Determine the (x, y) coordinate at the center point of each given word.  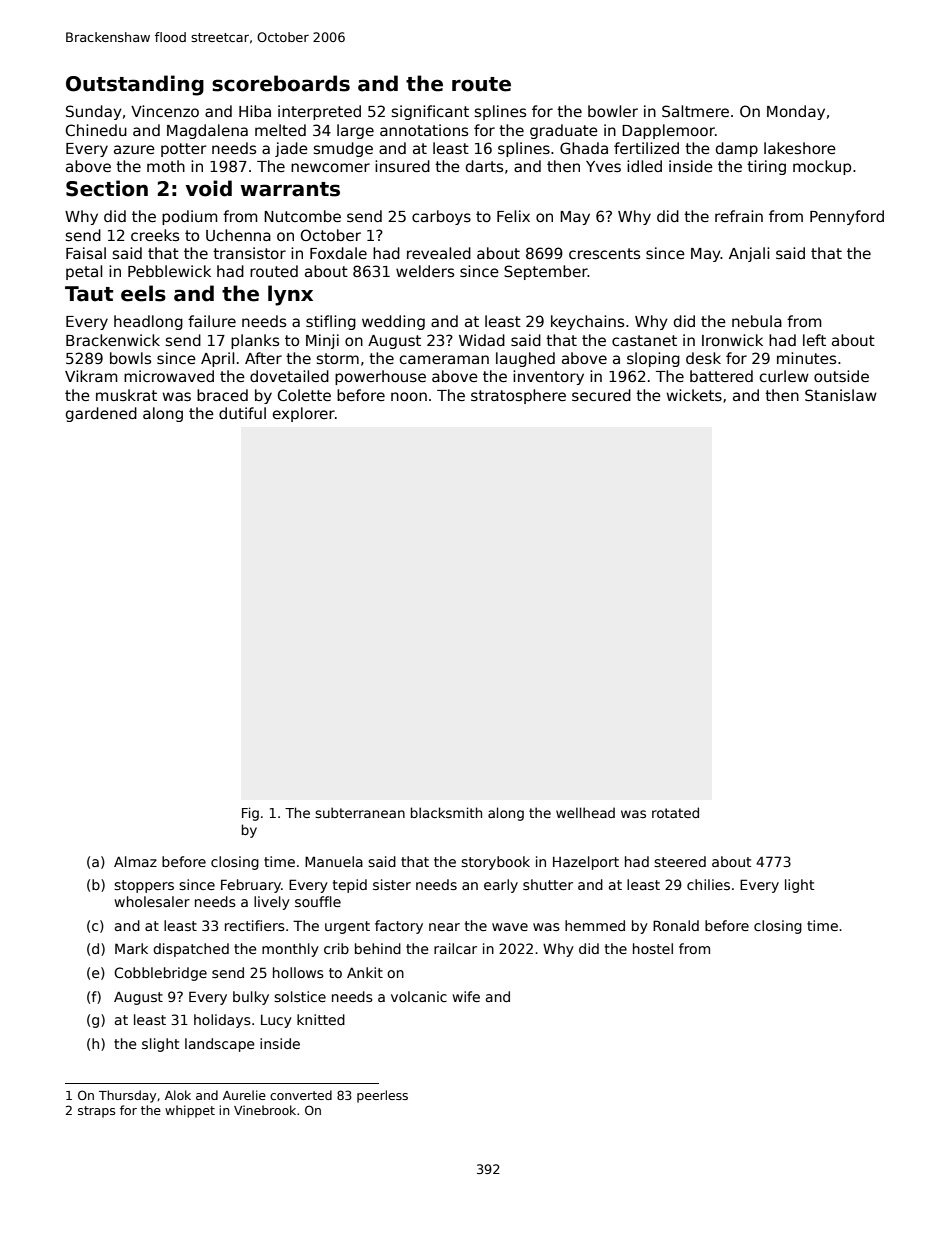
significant (430, 112)
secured (601, 395)
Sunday (94, 112)
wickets (694, 395)
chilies (708, 884)
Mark (131, 948)
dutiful (242, 413)
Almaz (135, 861)
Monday (796, 112)
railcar (455, 948)
